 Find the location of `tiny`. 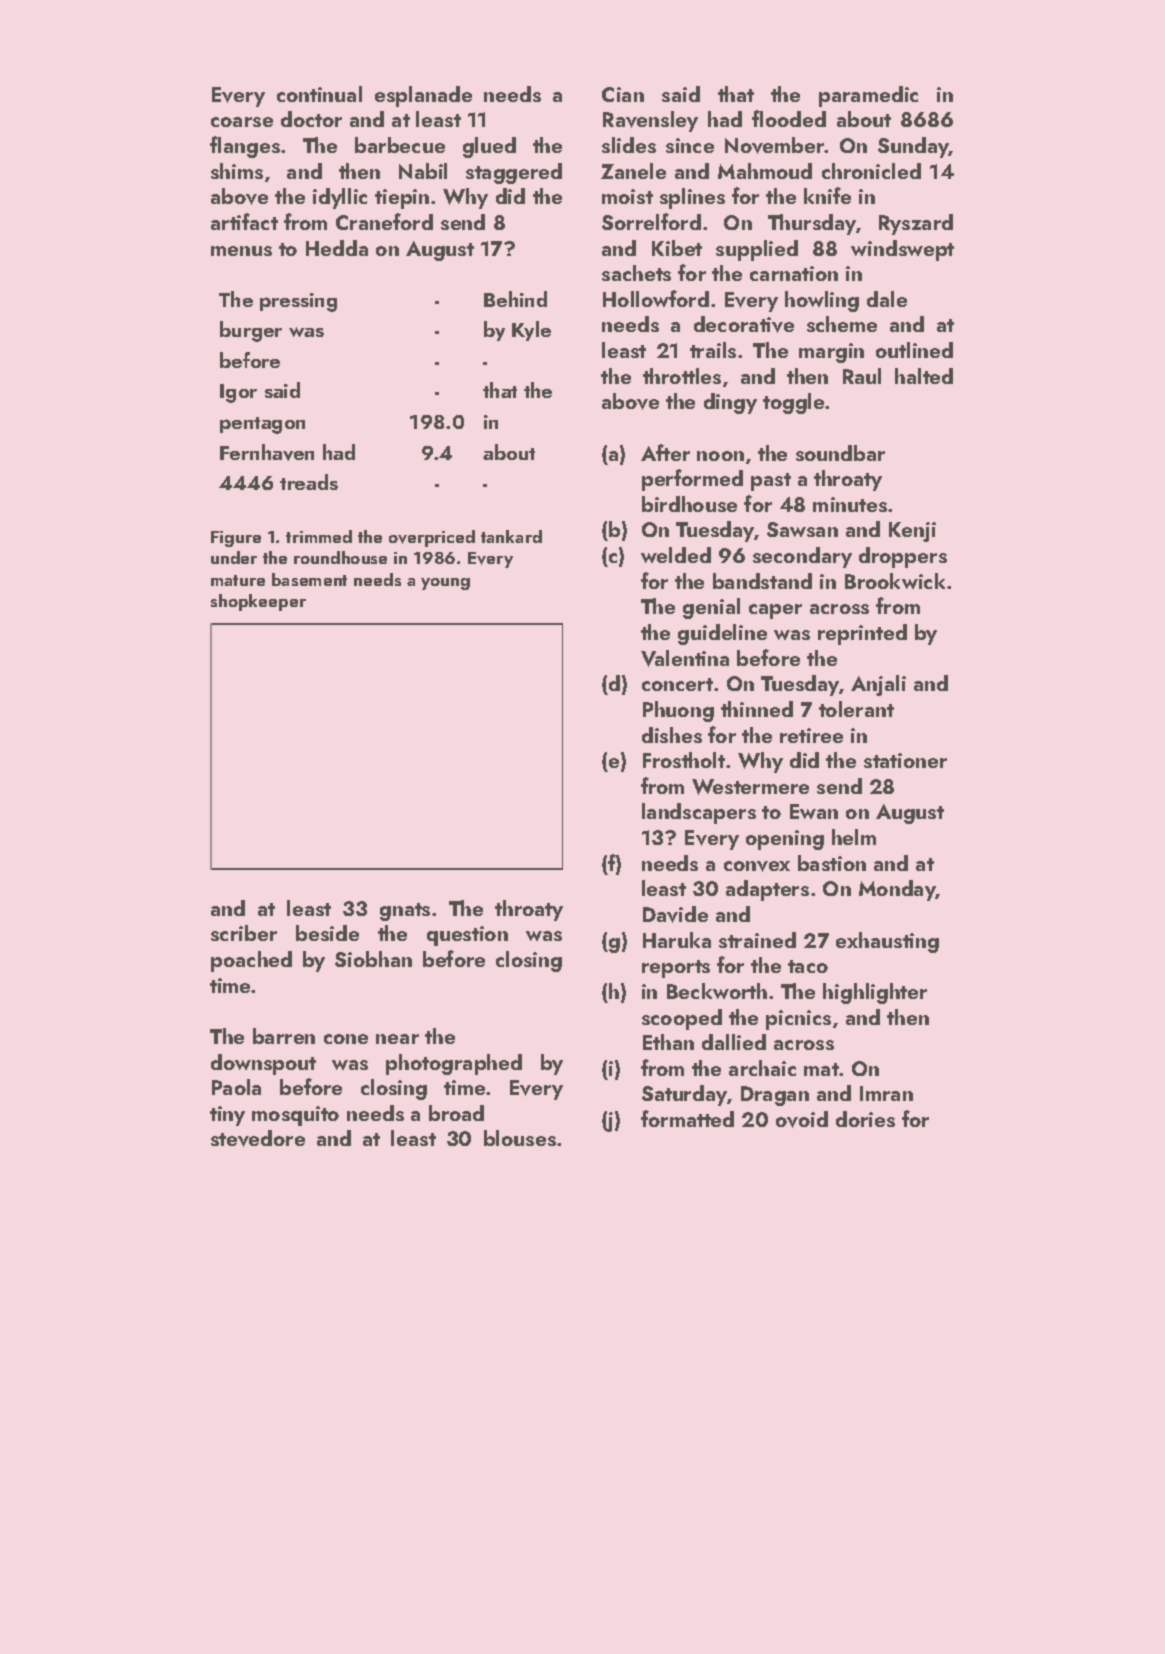

tiny is located at coordinates (227, 1116).
